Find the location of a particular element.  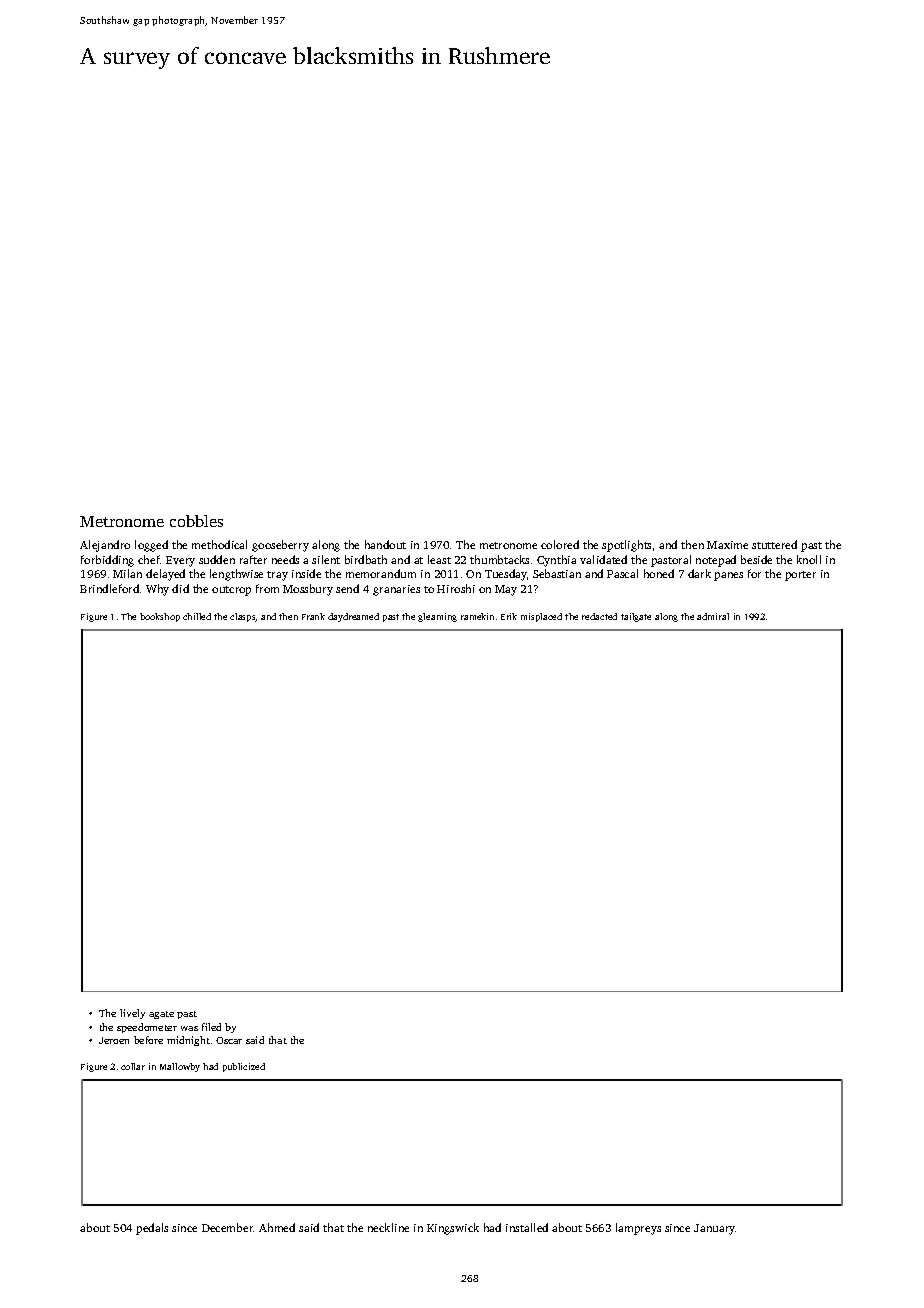

installed is located at coordinates (527, 1227).
